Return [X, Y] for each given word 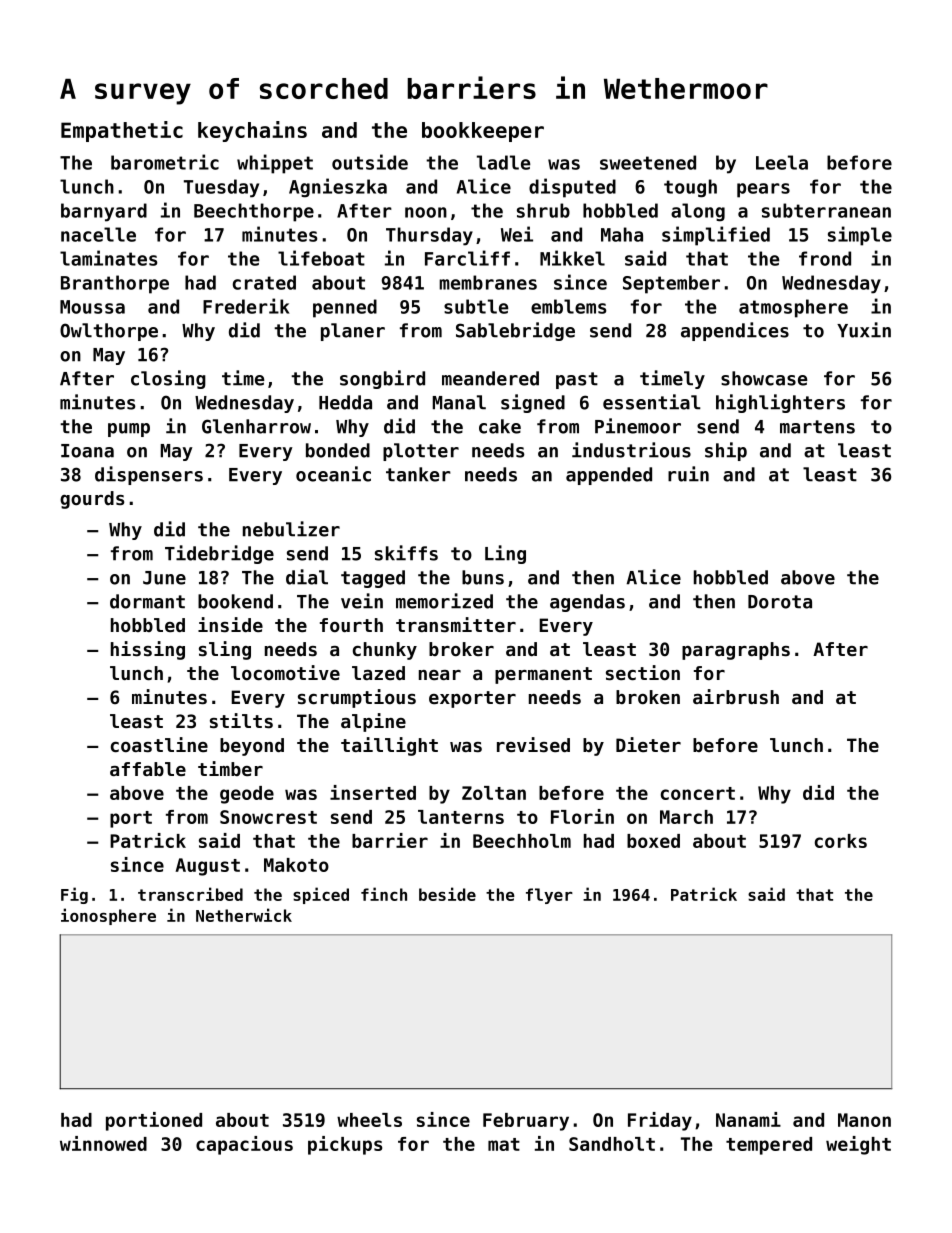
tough [690, 188]
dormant [147, 601]
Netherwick [244, 915]
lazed [378, 673]
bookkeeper [483, 132]
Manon [864, 1120]
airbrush [736, 696]
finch [384, 894]
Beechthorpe [254, 212]
